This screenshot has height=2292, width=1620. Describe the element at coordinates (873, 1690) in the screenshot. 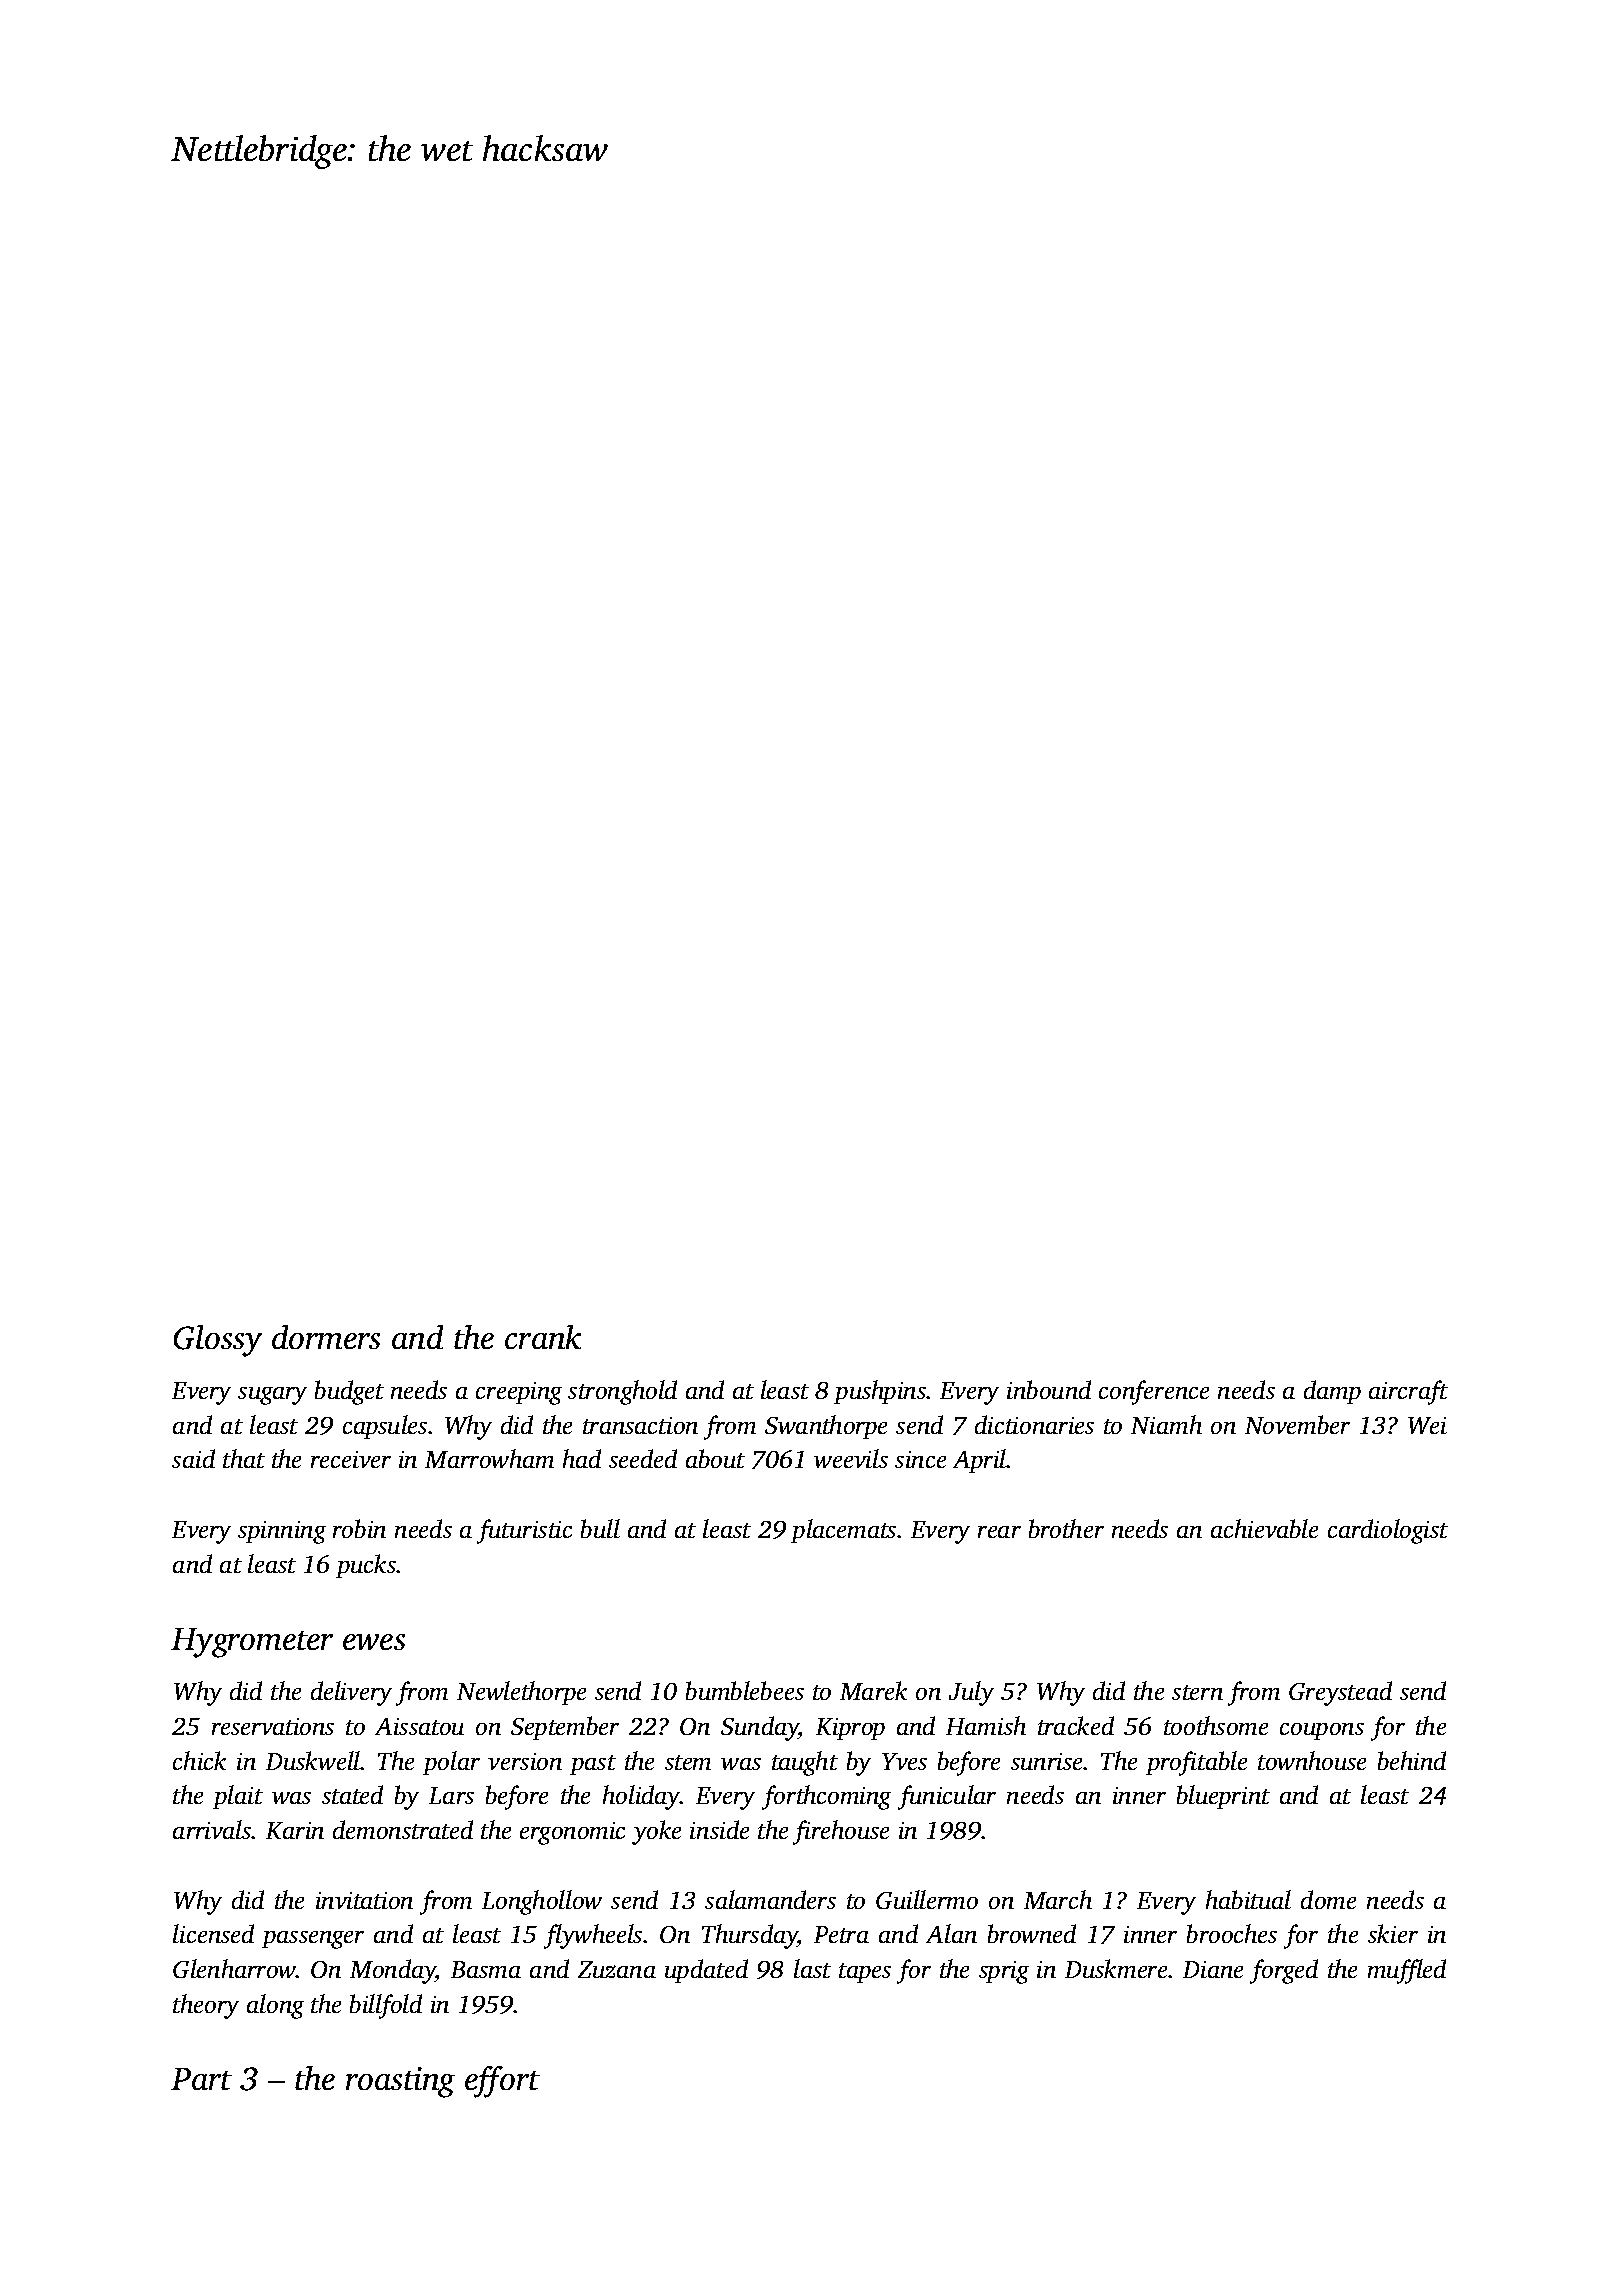

I see `Marek` at that location.
